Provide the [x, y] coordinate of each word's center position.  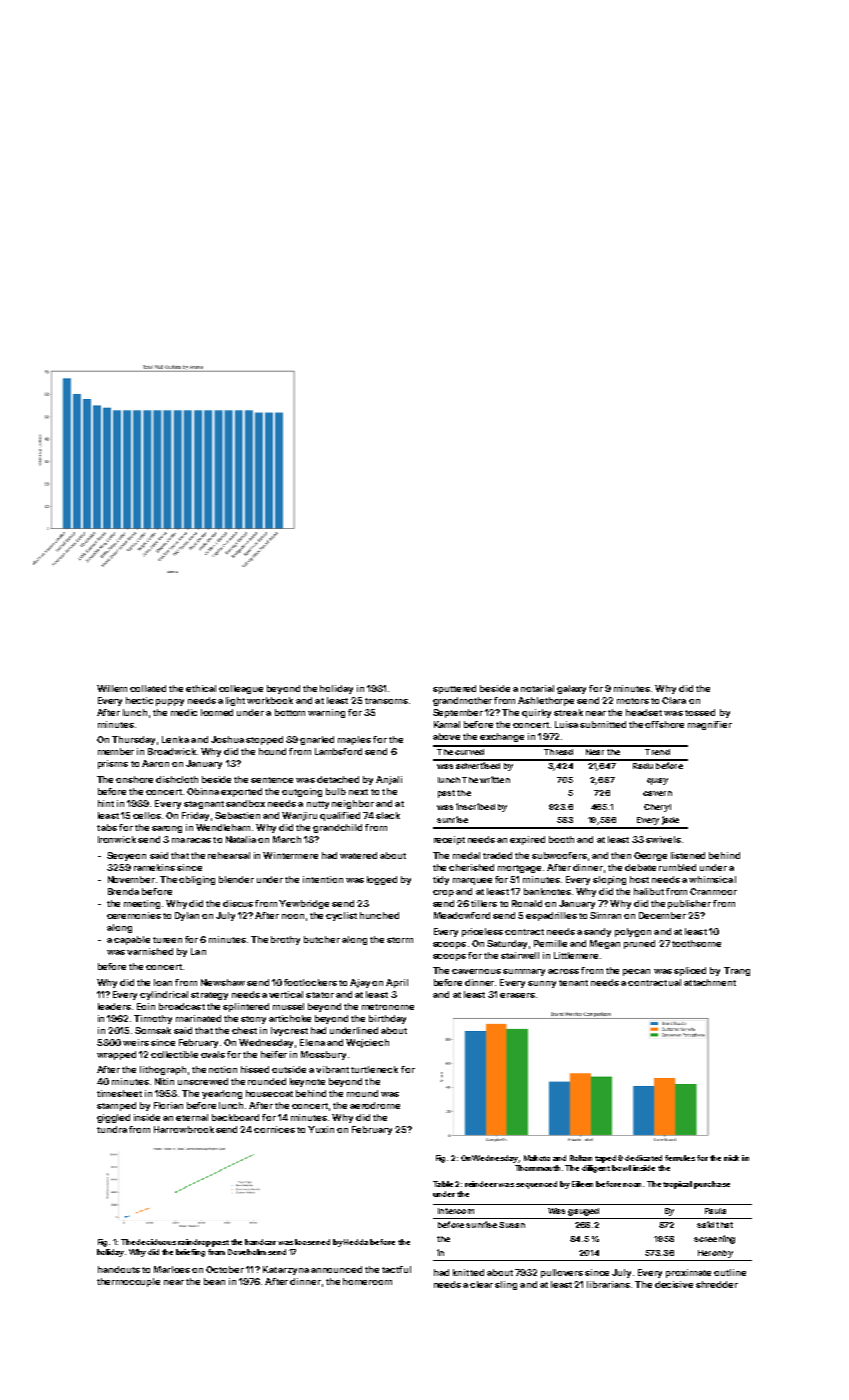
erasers [517, 995]
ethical [201, 688]
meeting [142, 904]
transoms [386, 701]
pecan [636, 972]
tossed [700, 712]
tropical [677, 1185]
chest [244, 1030]
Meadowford [462, 915]
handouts [119, 1269]
